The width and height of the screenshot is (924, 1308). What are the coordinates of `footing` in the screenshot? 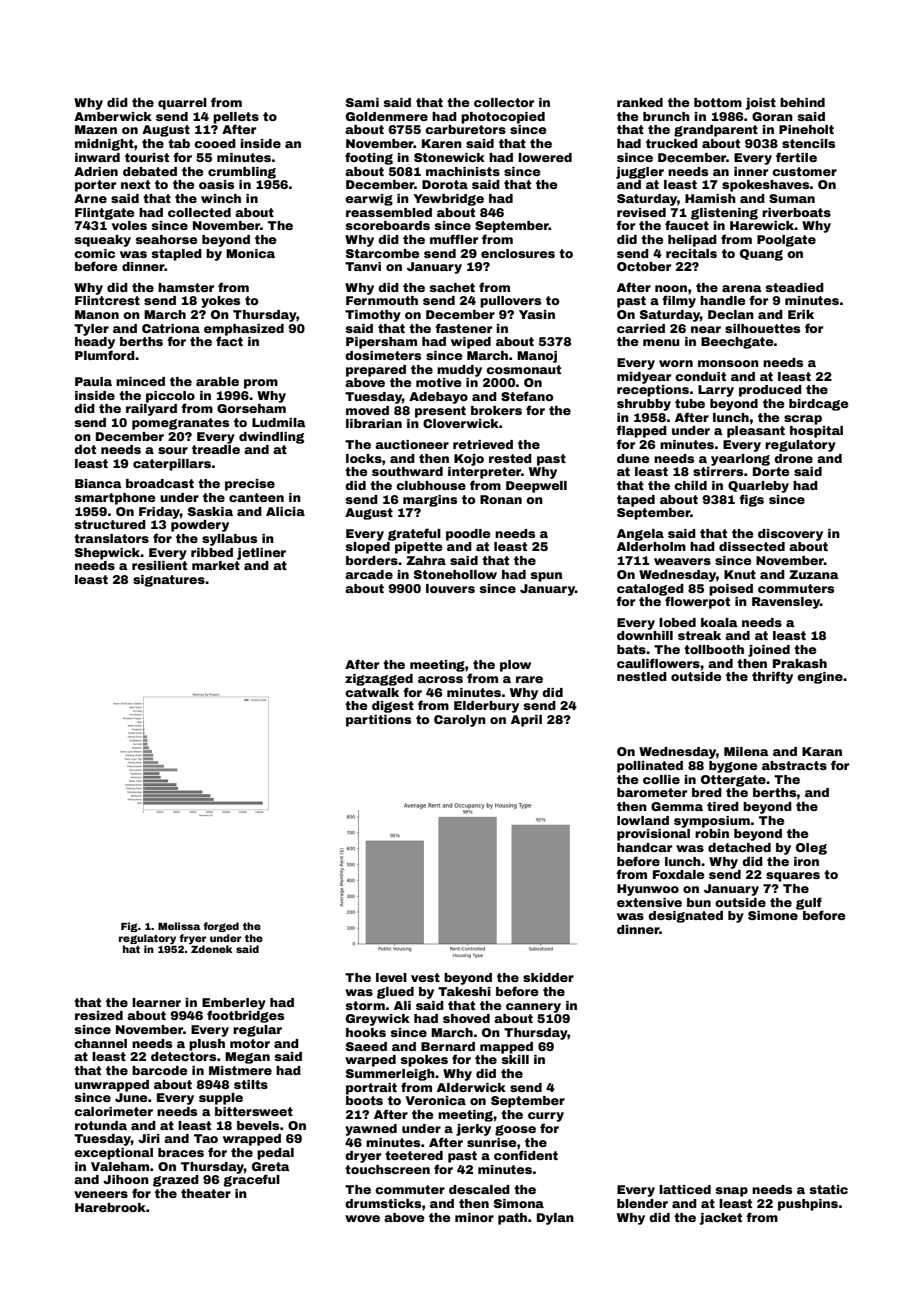 It's located at (369, 158).
